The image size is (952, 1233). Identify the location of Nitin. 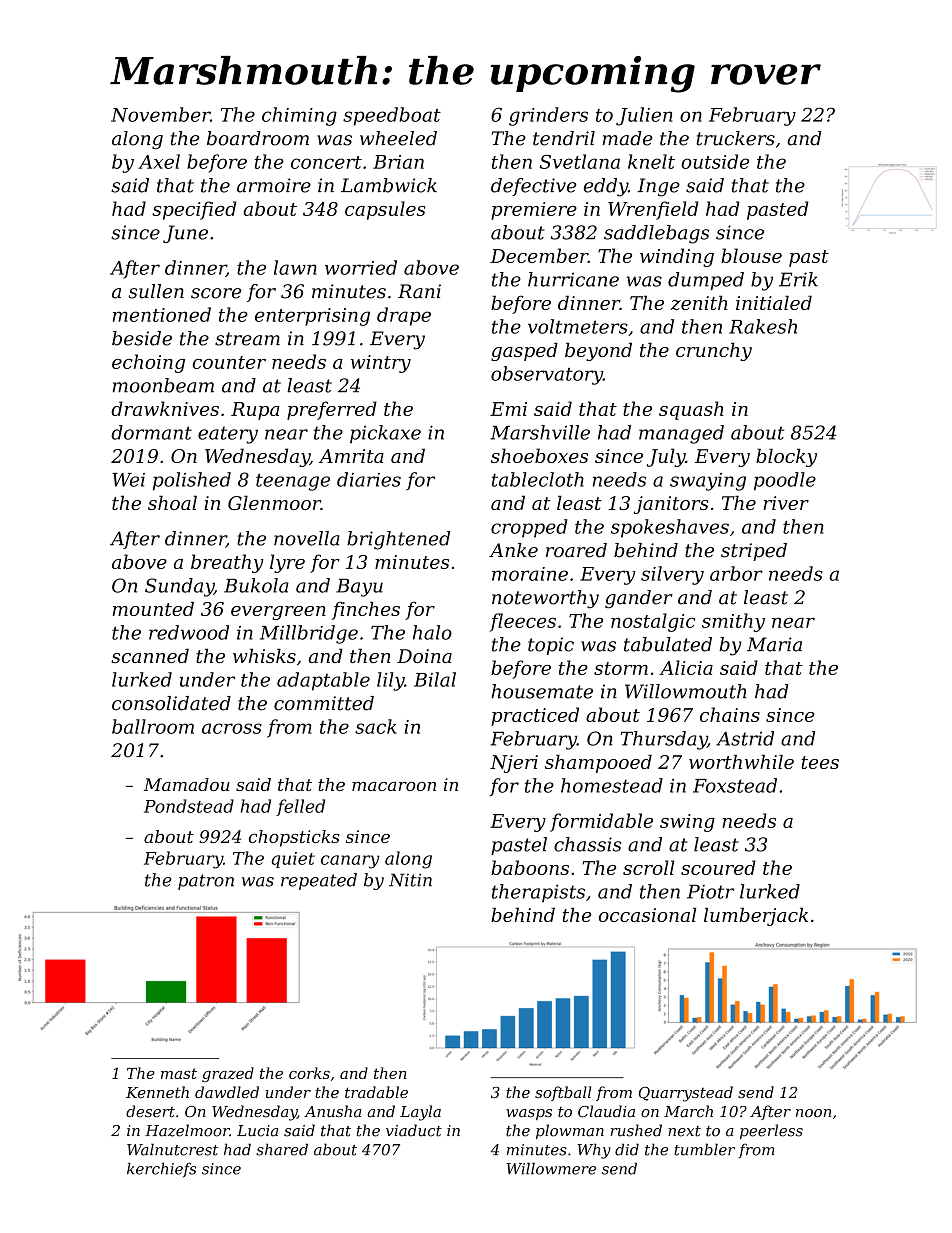
(410, 880).
